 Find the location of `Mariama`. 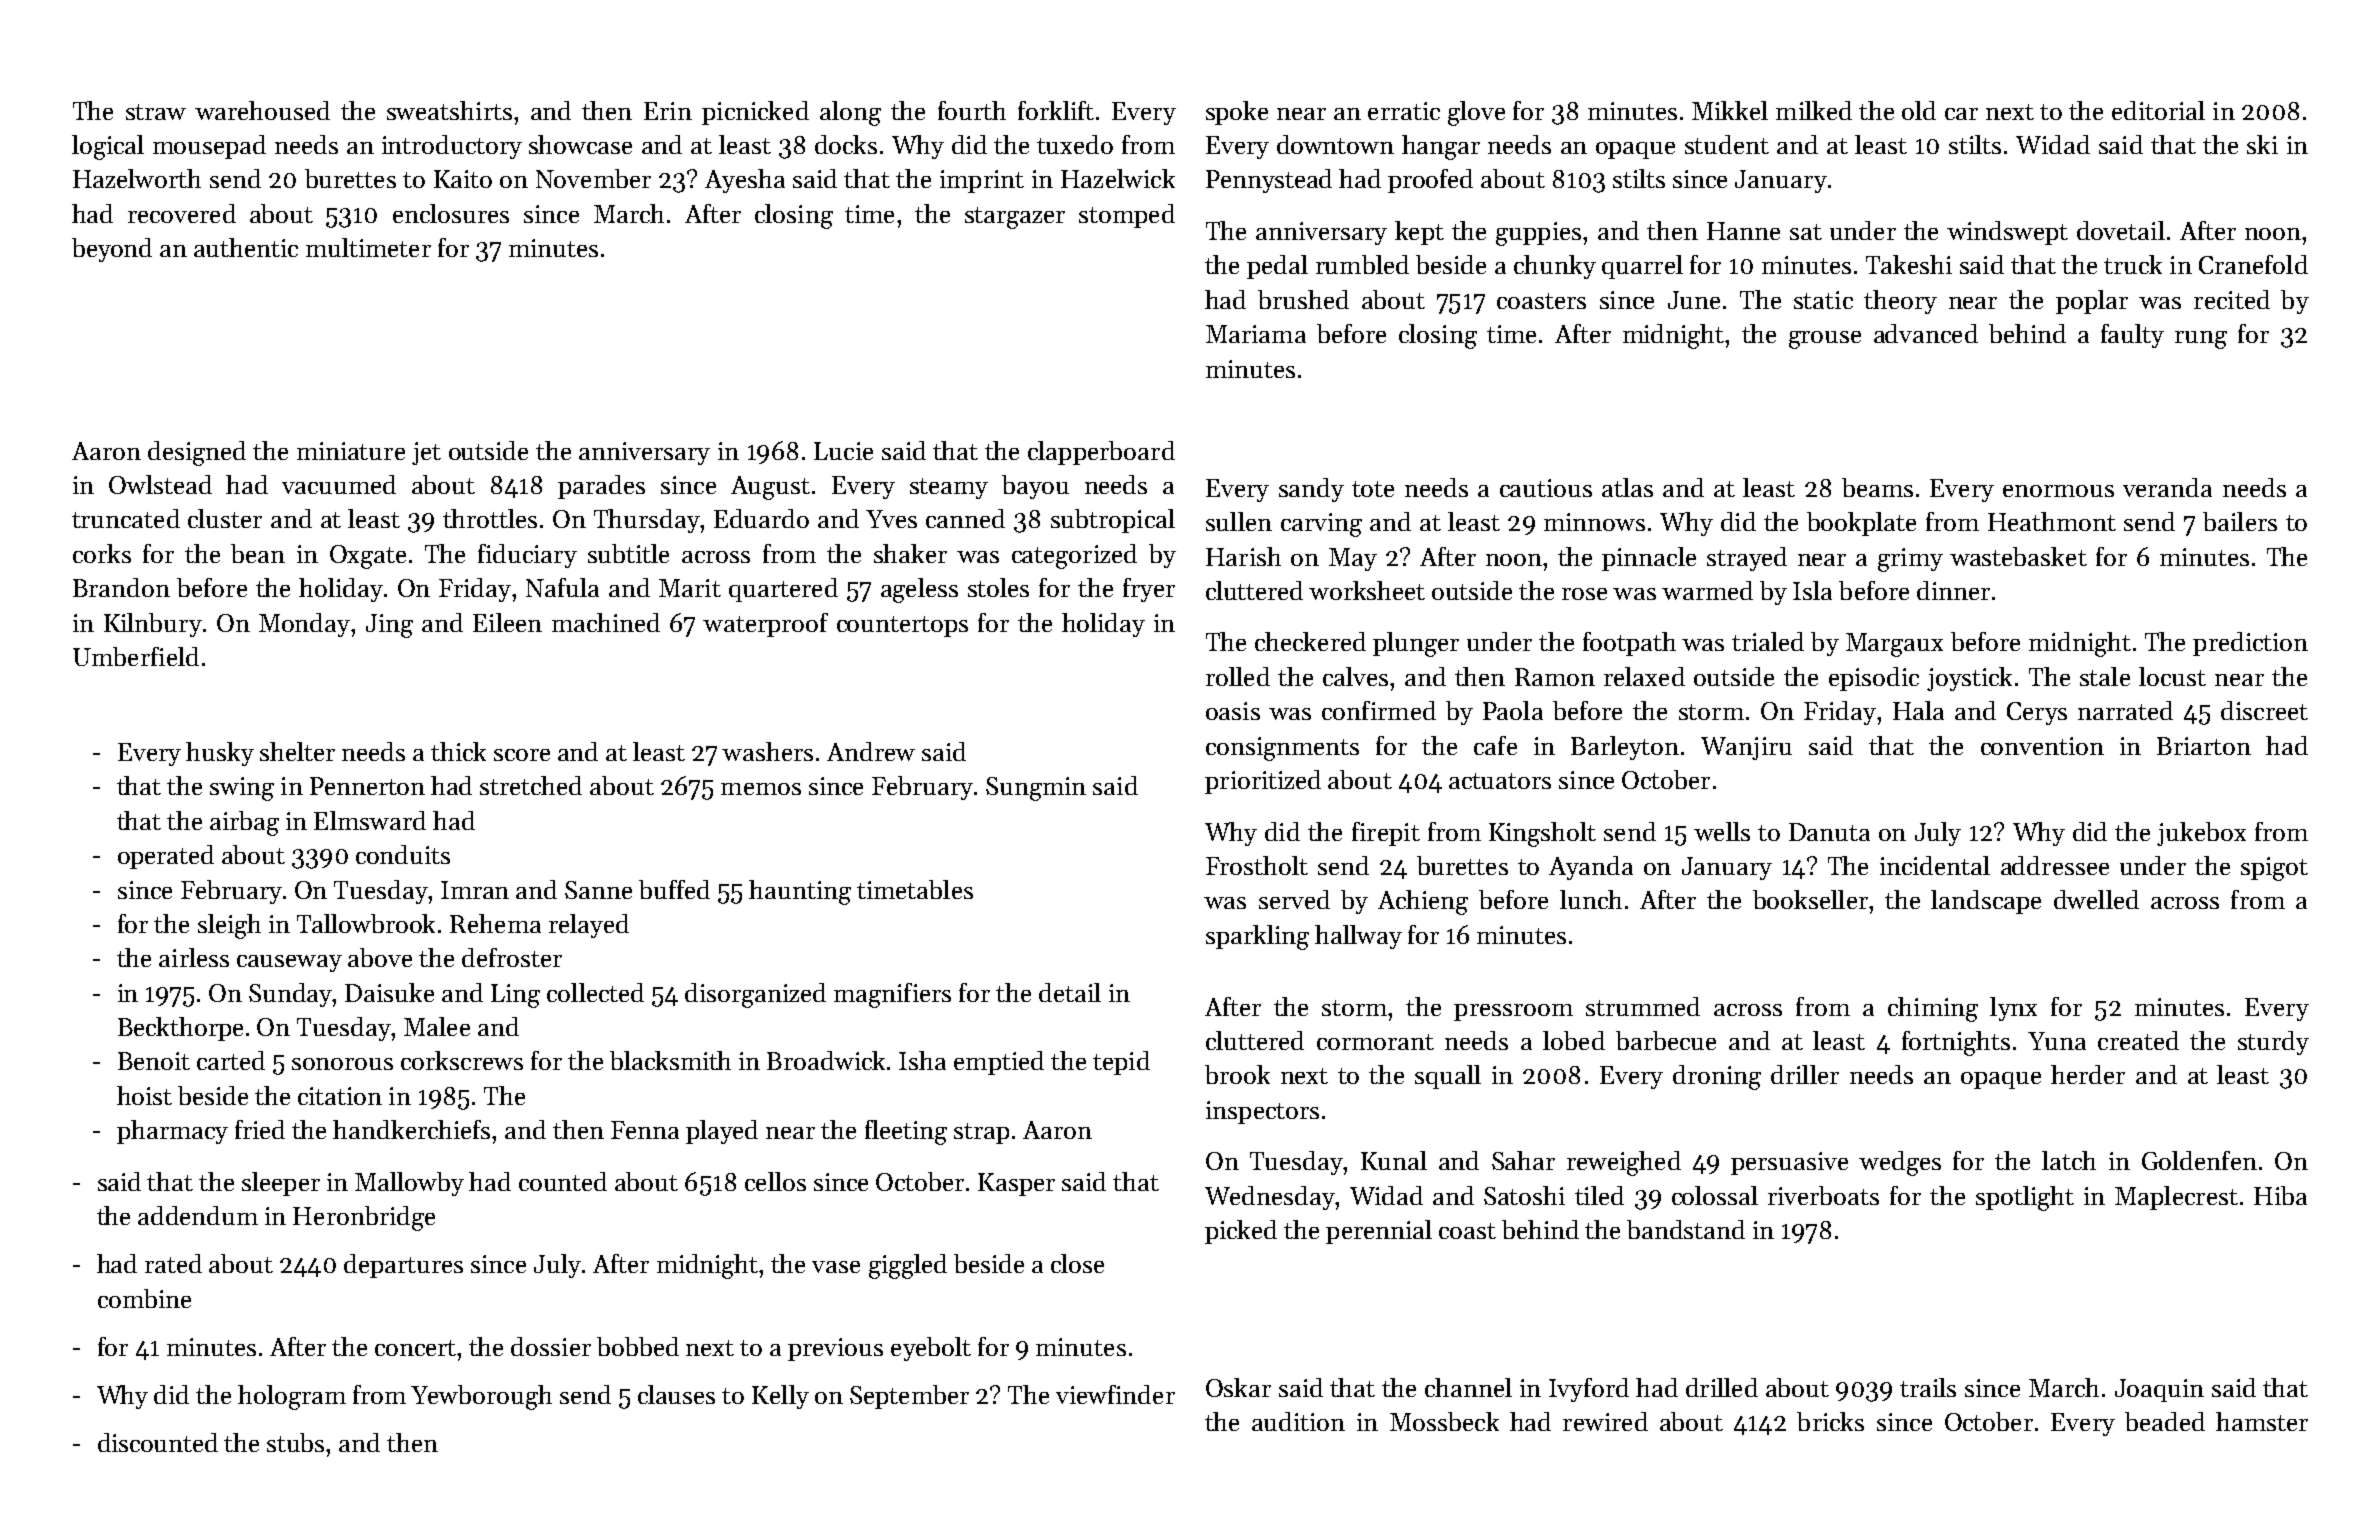

Mariama is located at coordinates (1256, 334).
